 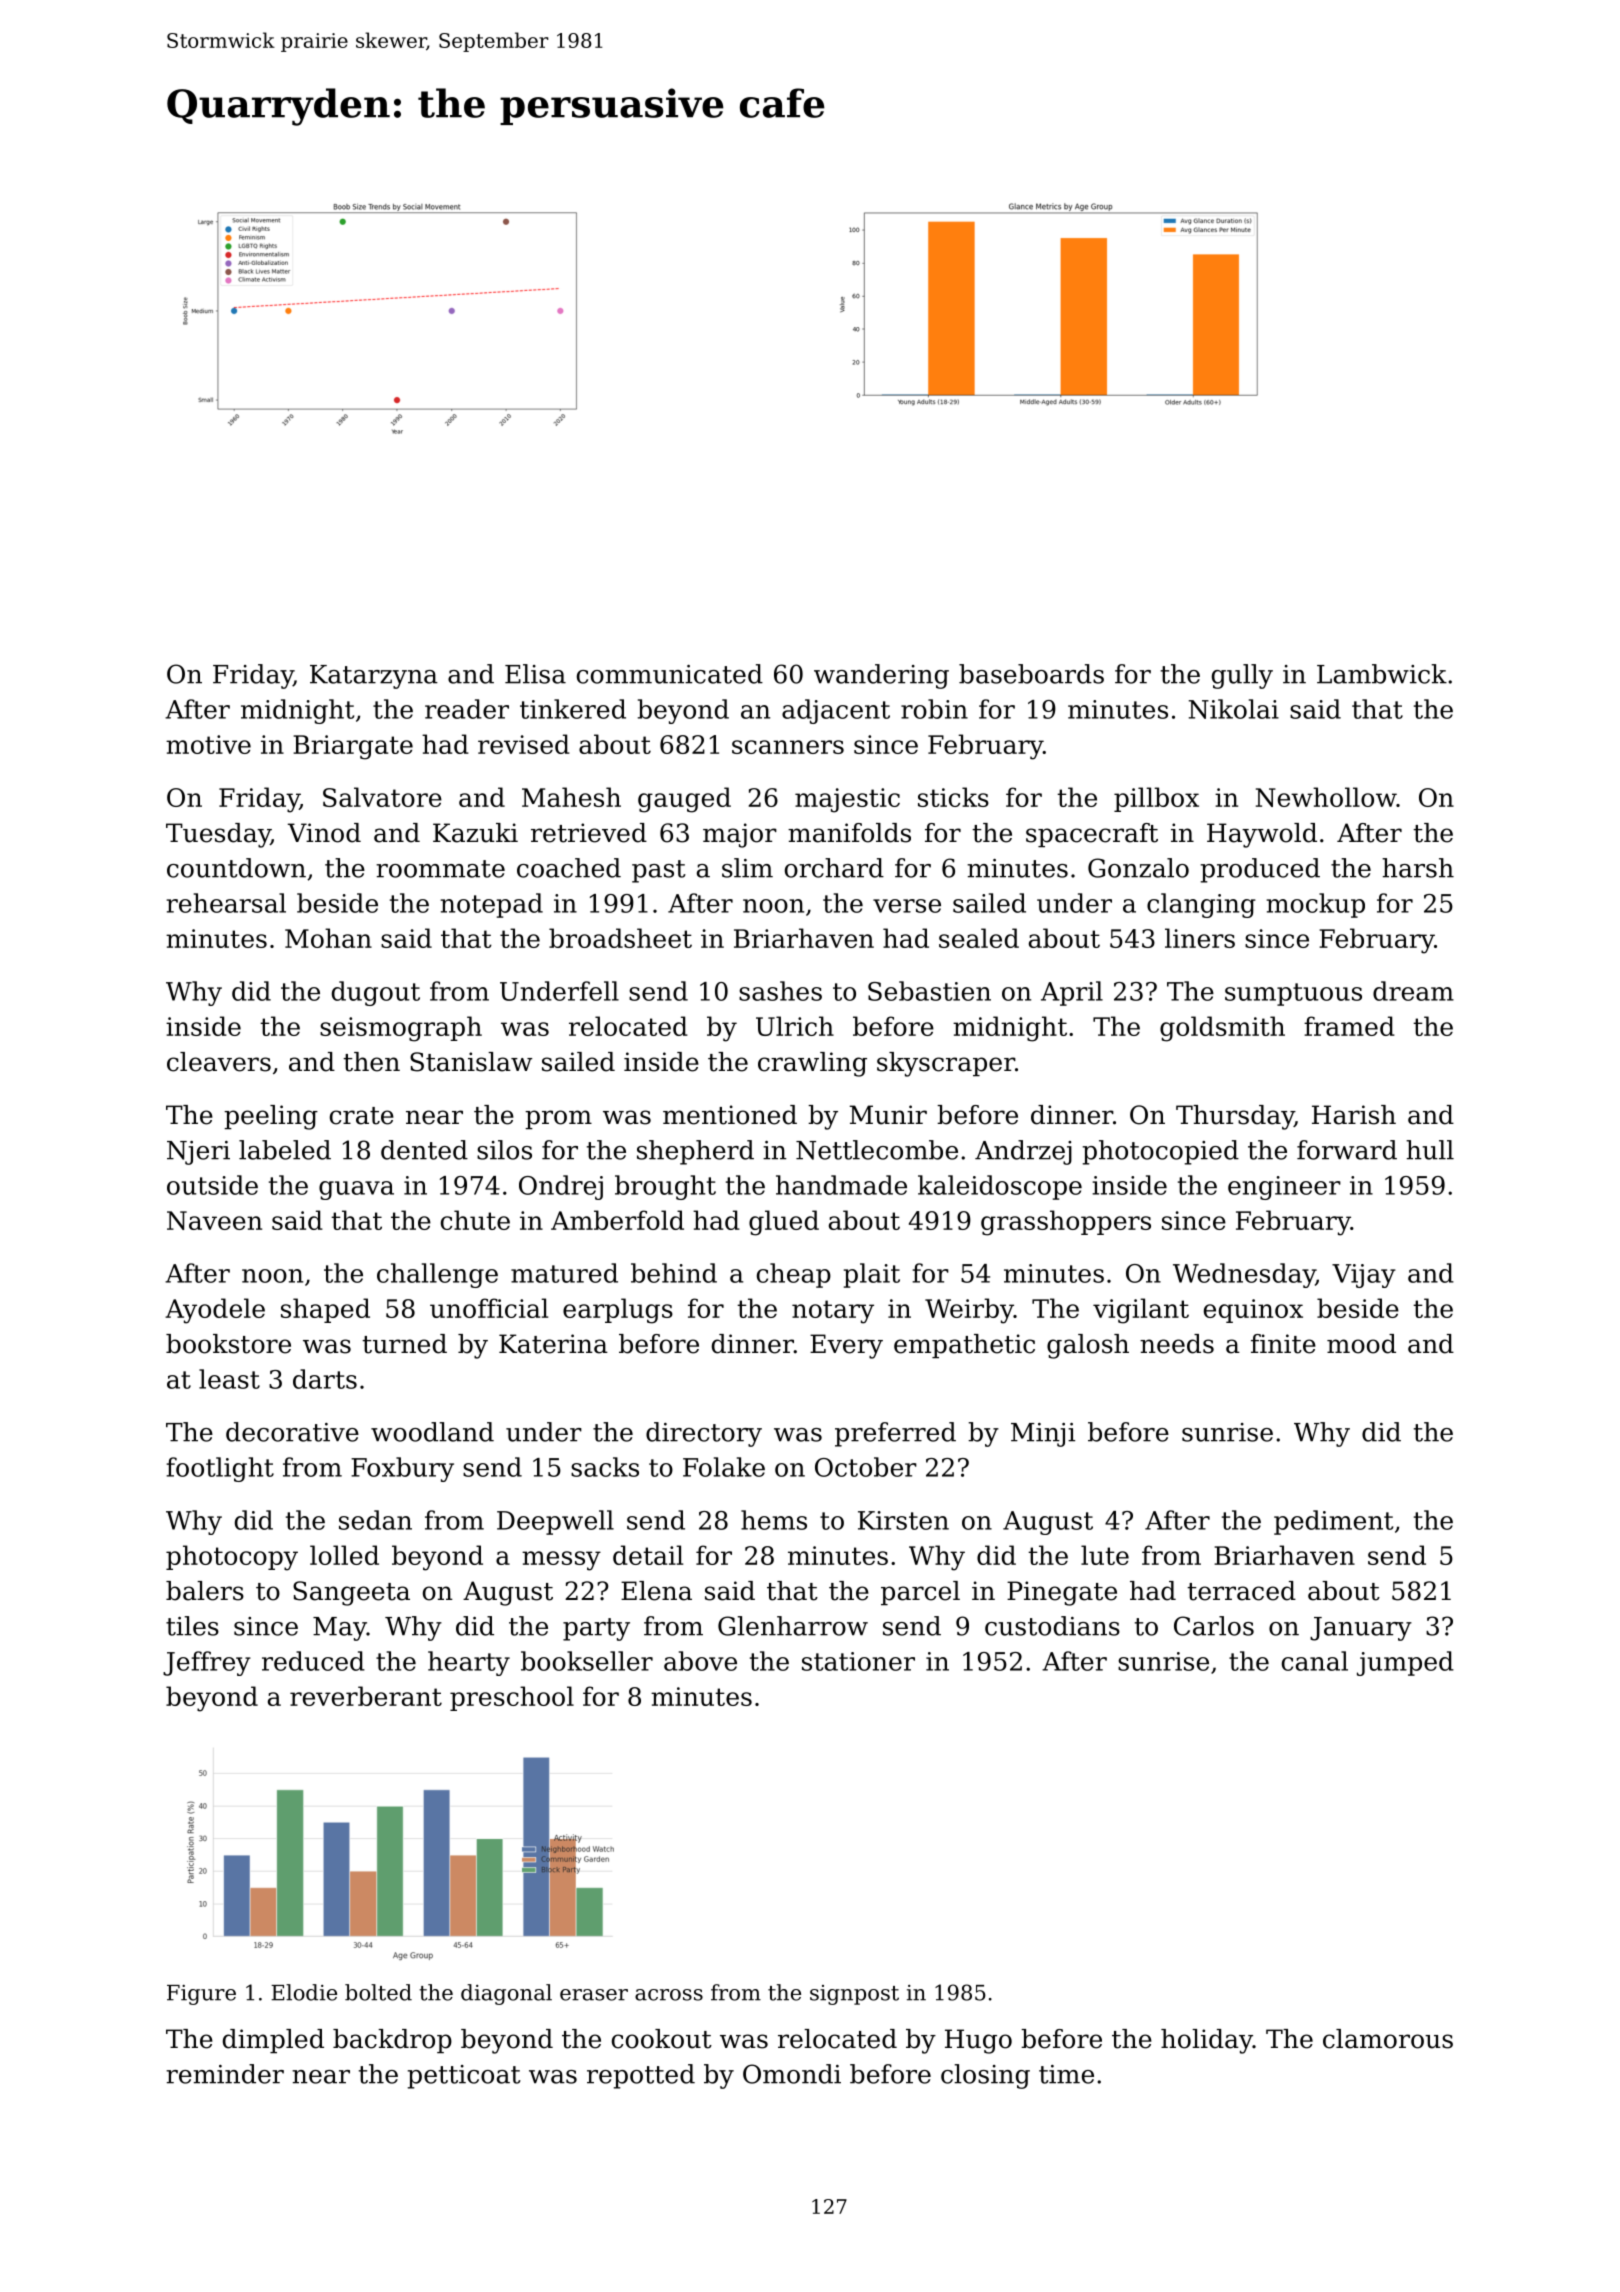 I want to click on gully, so click(x=1242, y=676).
